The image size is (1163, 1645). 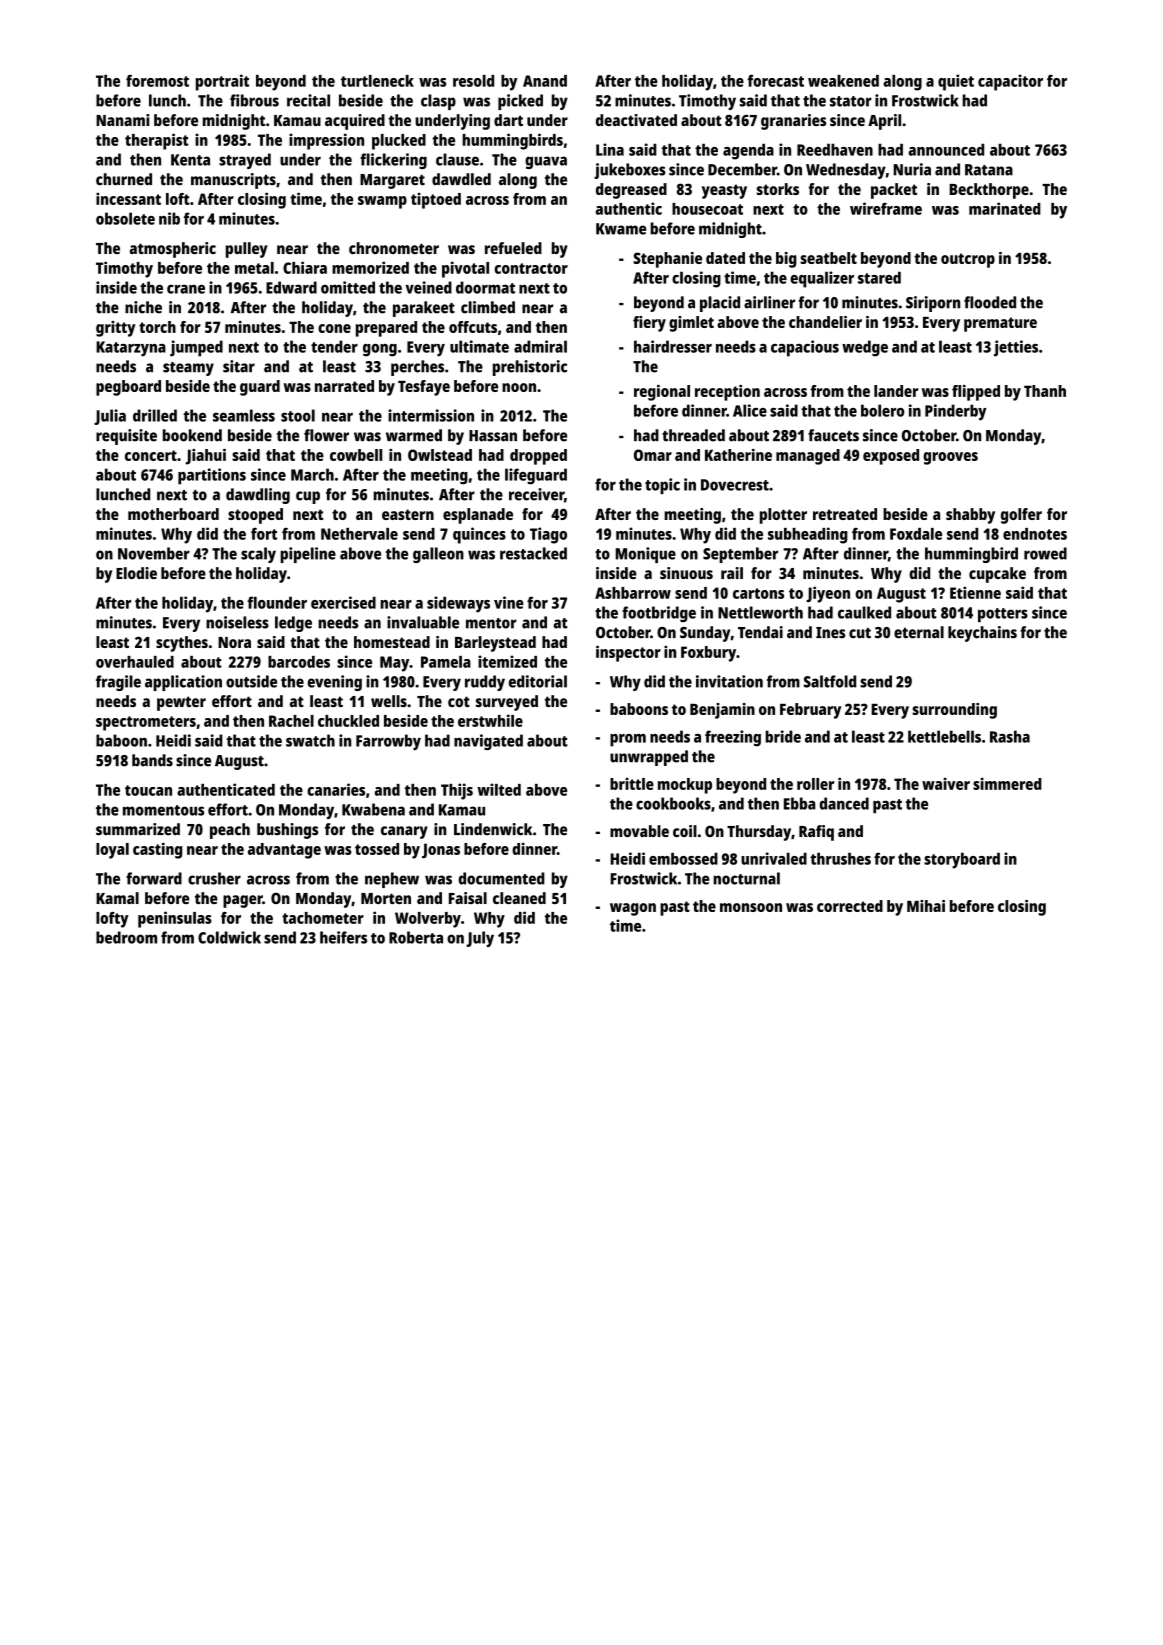 I want to click on refueled, so click(x=513, y=248).
